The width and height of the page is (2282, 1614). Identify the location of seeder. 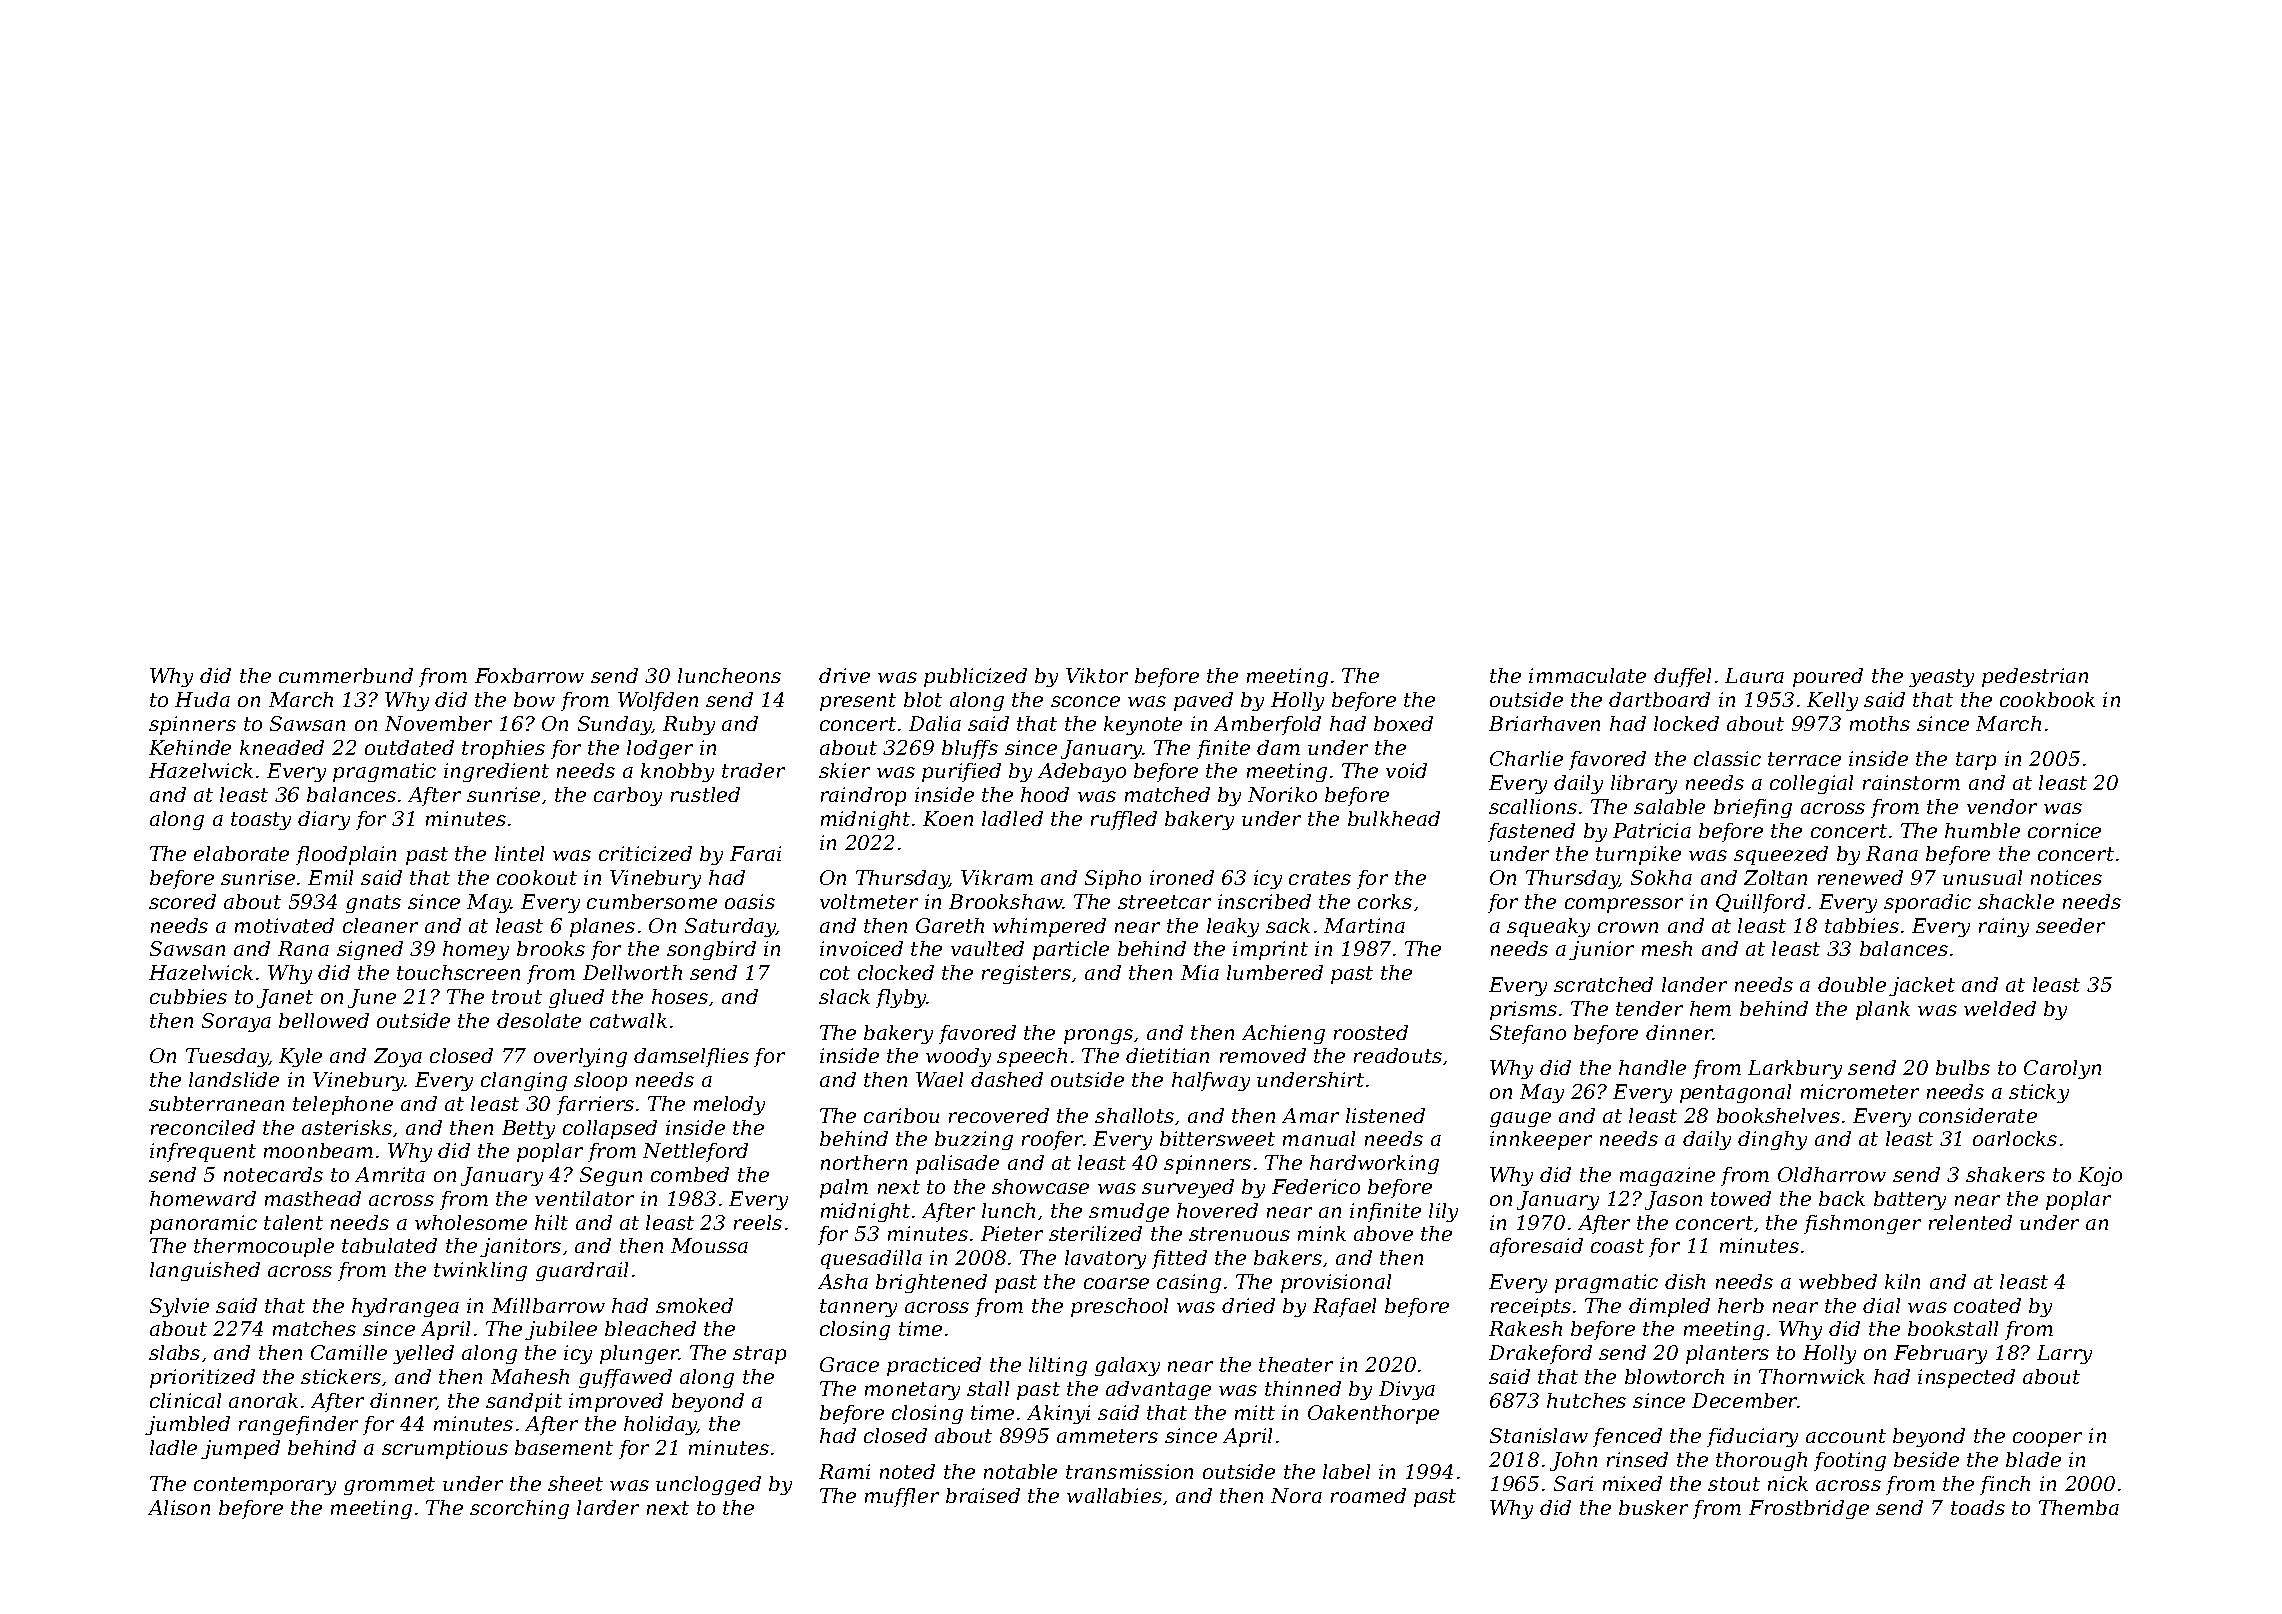
(2070, 925).
